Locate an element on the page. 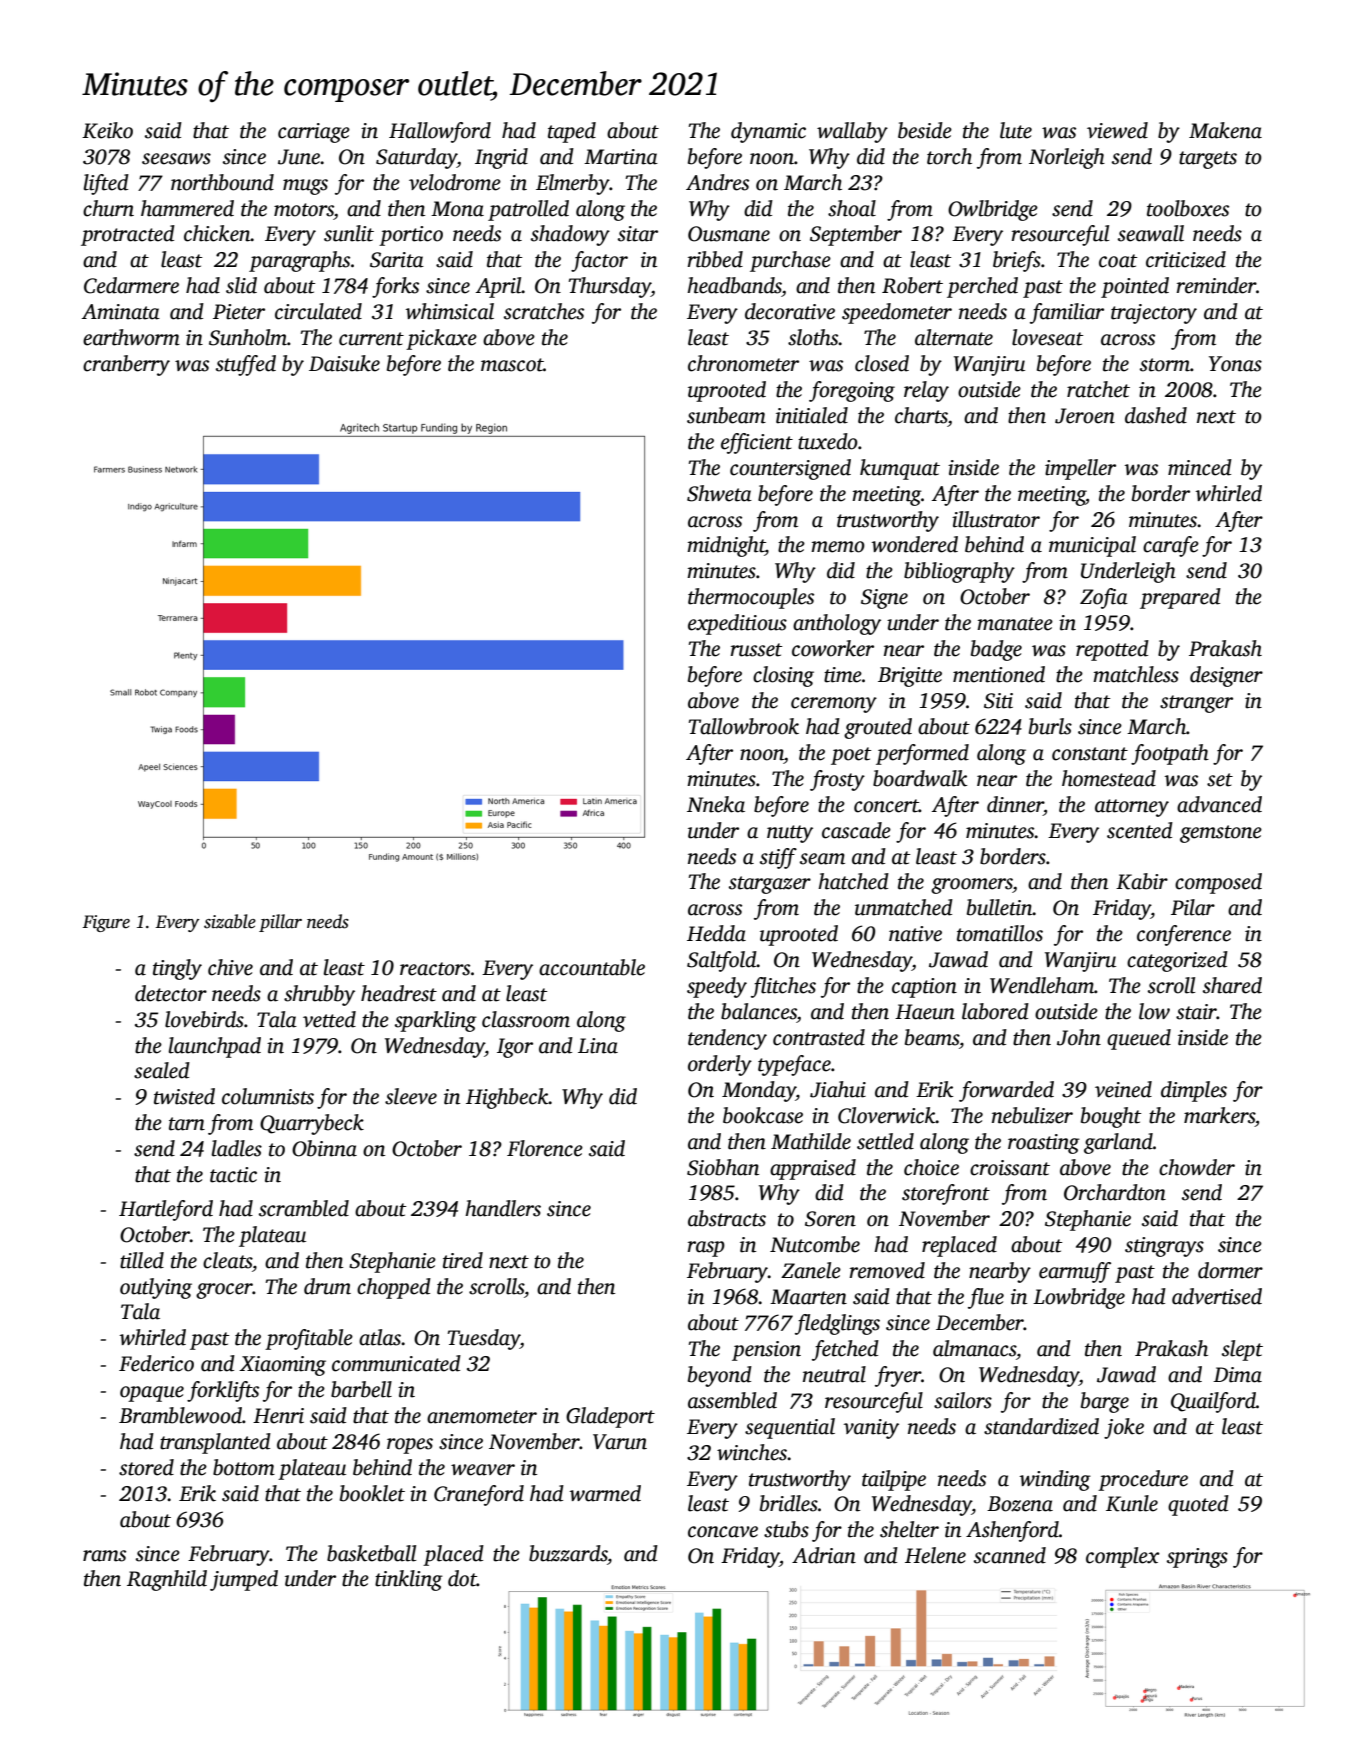 This page has height=1740, width=1345. Ragnhild is located at coordinates (167, 1580).
